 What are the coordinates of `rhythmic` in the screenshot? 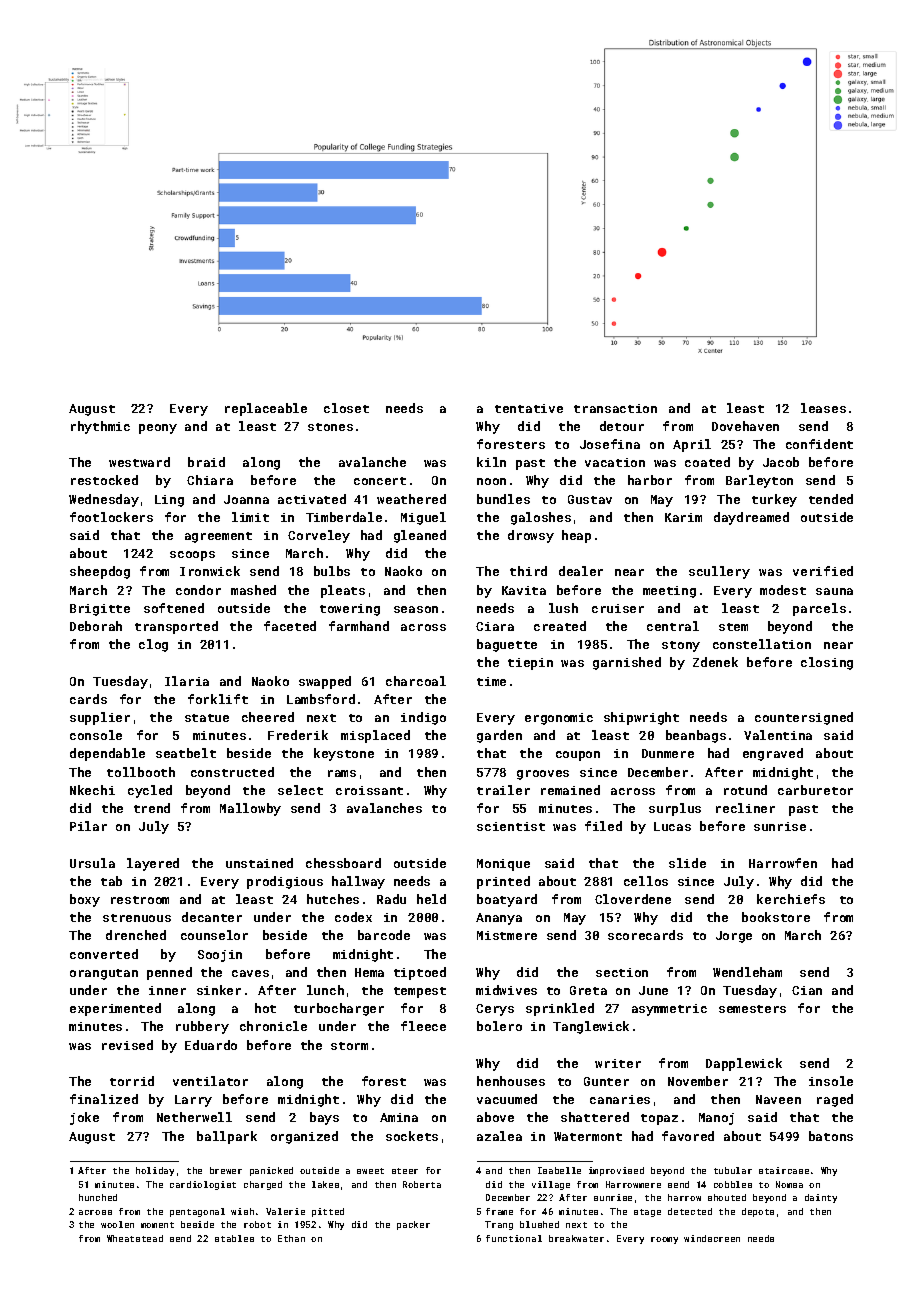 It's located at (100, 427).
